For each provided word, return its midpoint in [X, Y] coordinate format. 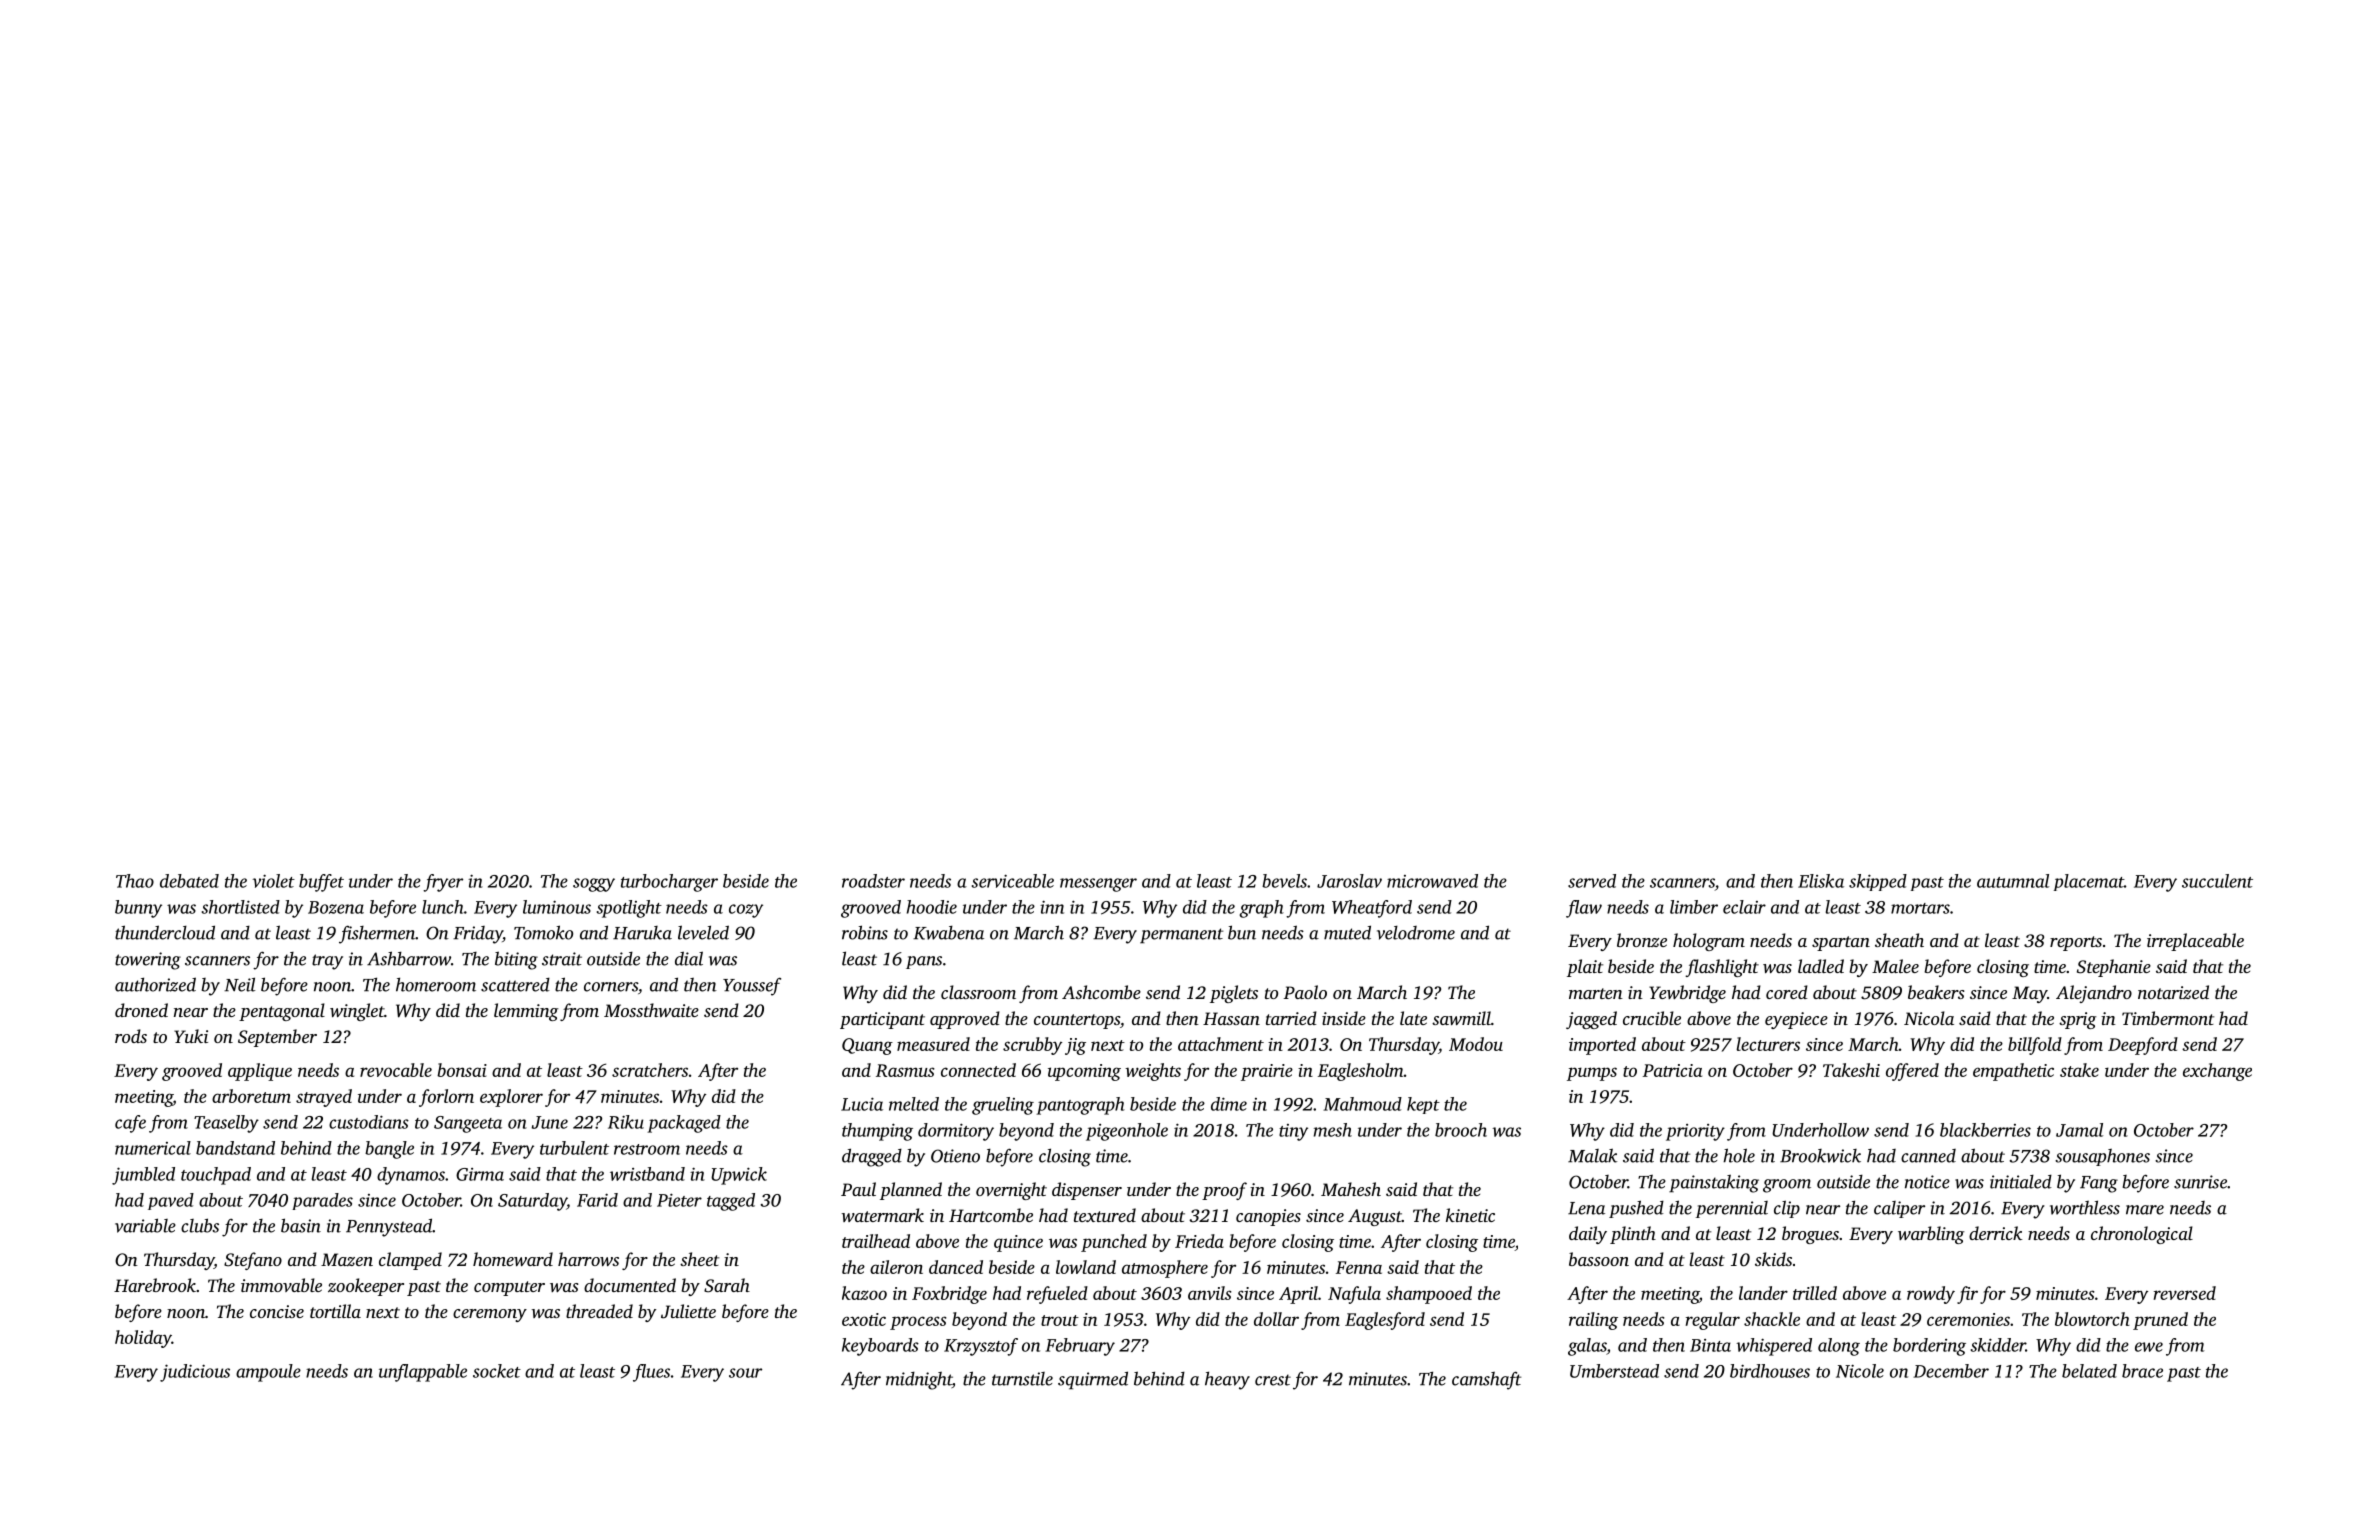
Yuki [191, 1036]
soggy [594, 885]
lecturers [1768, 1044]
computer [509, 1288]
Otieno [955, 1156]
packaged [684, 1124]
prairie [1267, 1072]
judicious [195, 1373]
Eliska [1821, 881]
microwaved [1432, 881]
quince [1018, 1243]
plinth [1633, 1235]
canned [1928, 1156]
